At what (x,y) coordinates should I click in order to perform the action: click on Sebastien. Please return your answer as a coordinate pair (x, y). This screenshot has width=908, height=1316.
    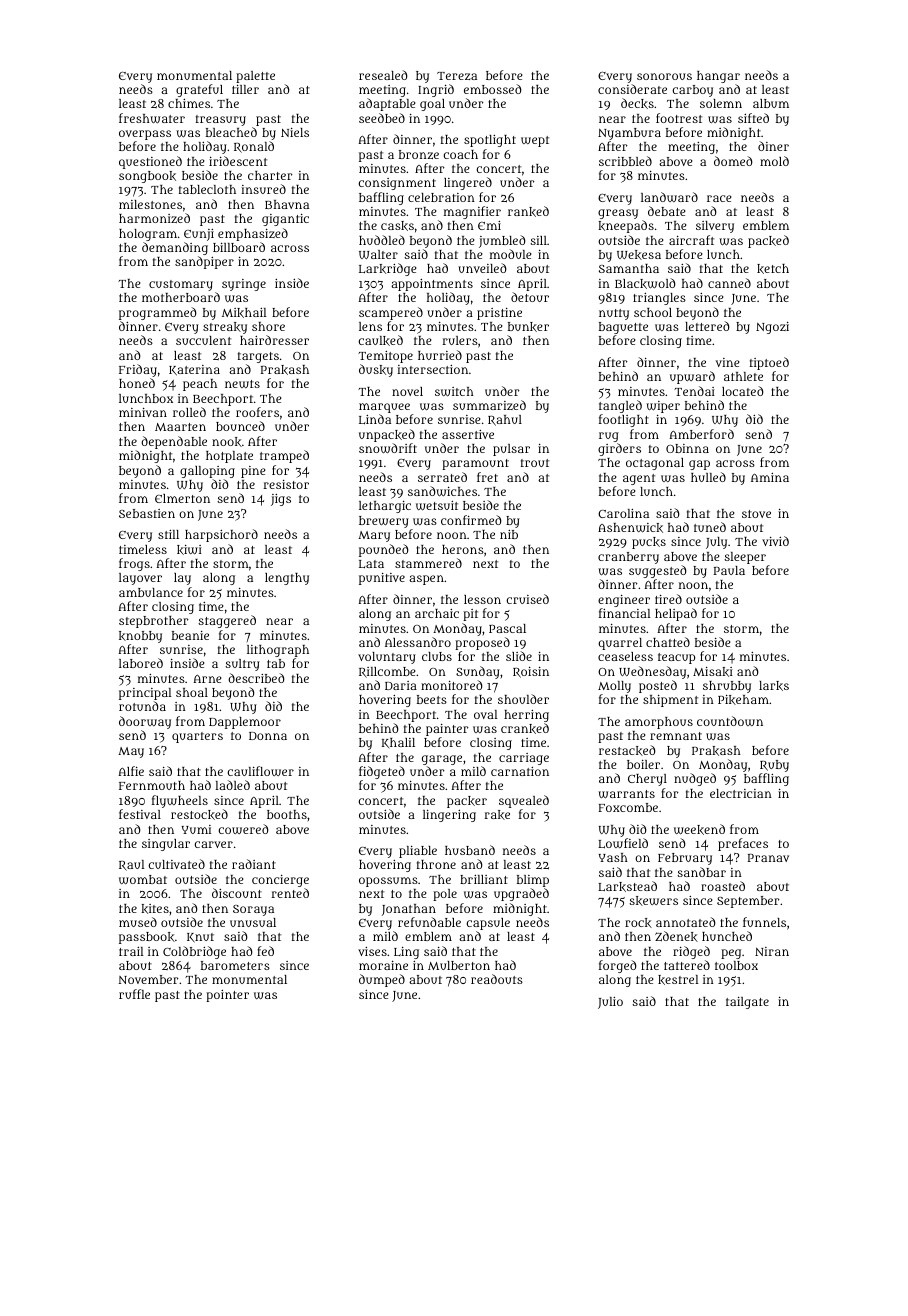
    Looking at the image, I should click on (147, 513).
